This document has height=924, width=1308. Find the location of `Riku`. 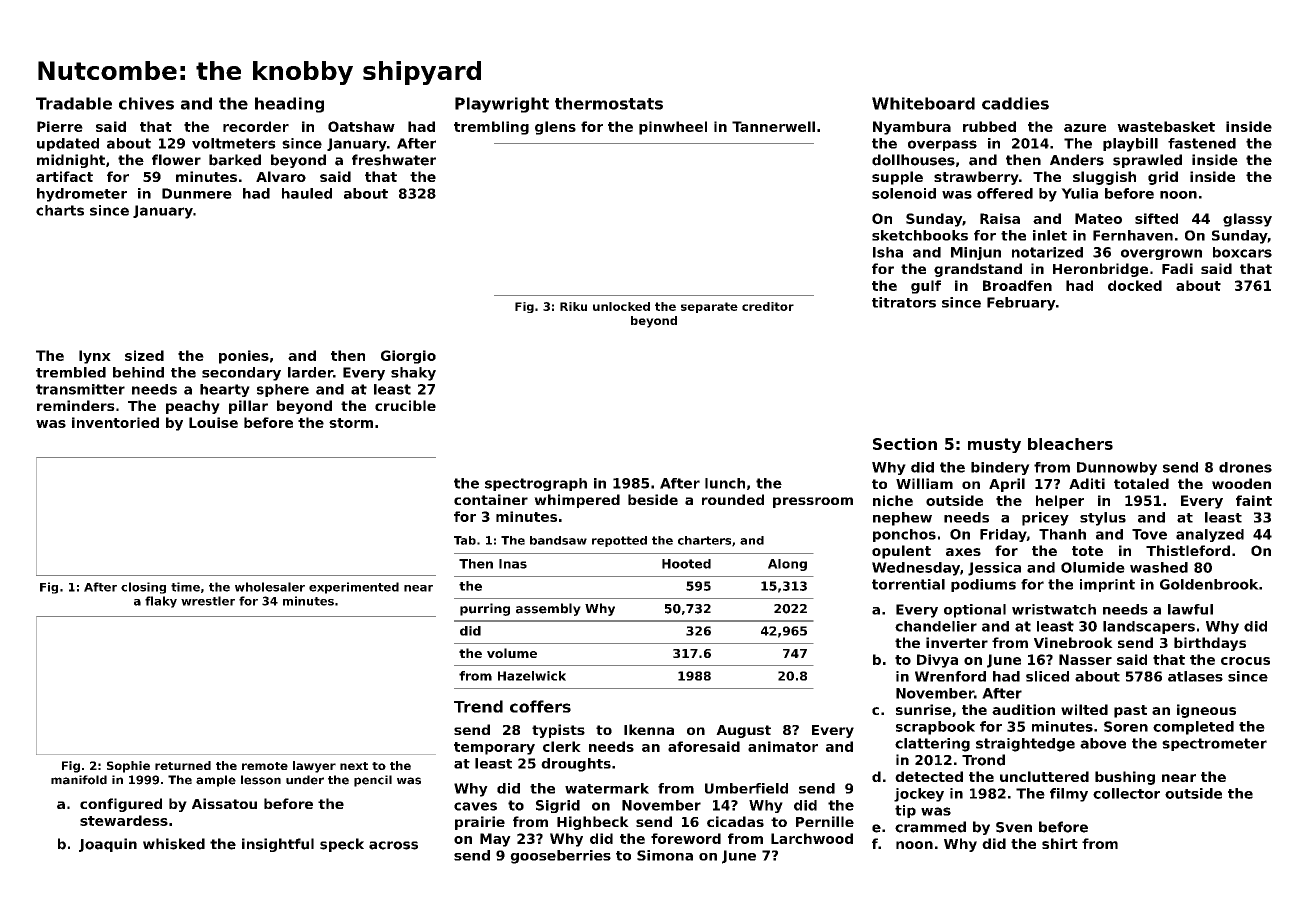

Riku is located at coordinates (573, 306).
